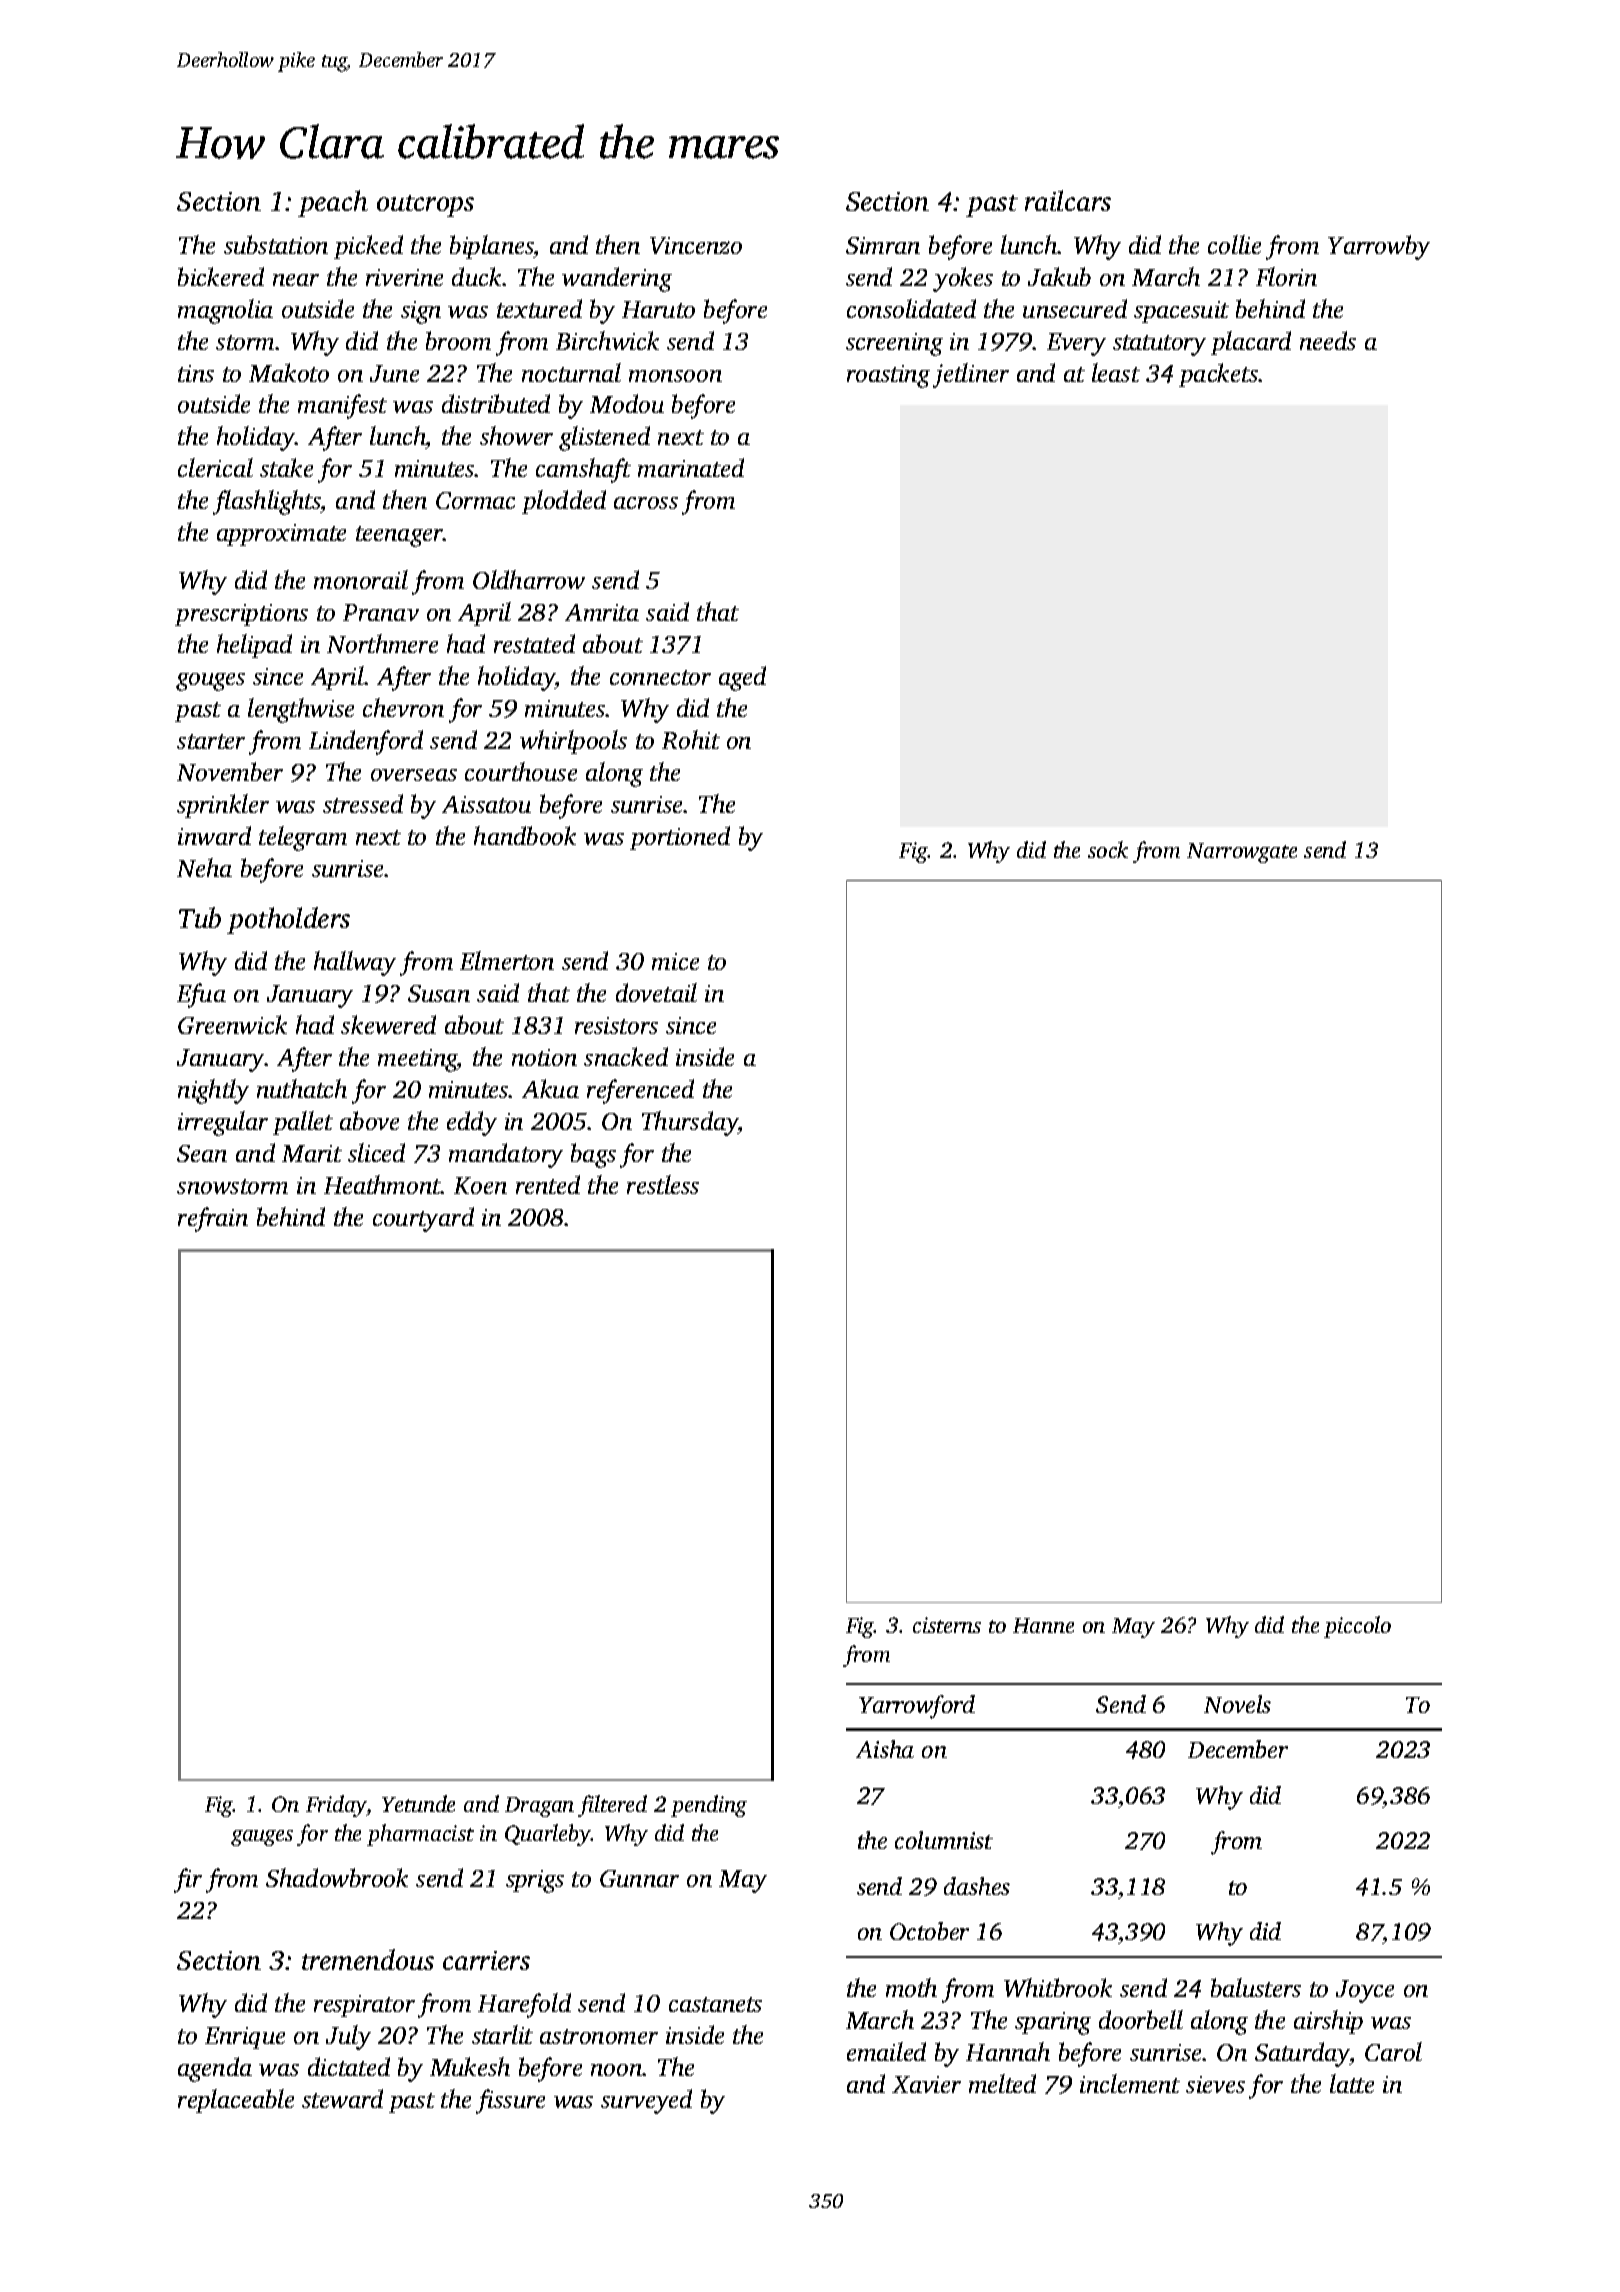 This document has width=1620, height=2292. What do you see at coordinates (236, 2101) in the document?
I see `replaceable` at bounding box center [236, 2101].
